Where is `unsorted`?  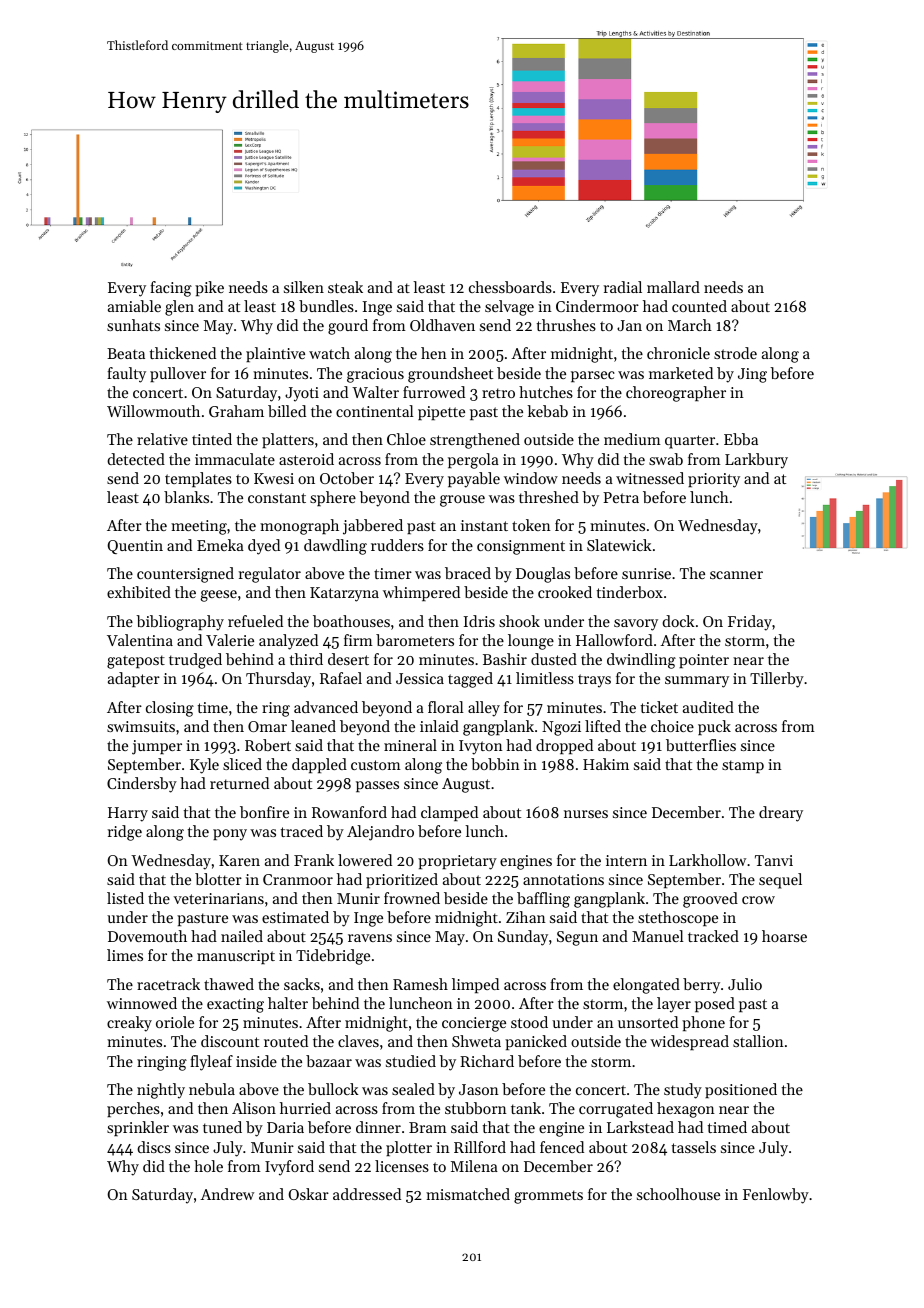 unsorted is located at coordinates (648, 1022).
